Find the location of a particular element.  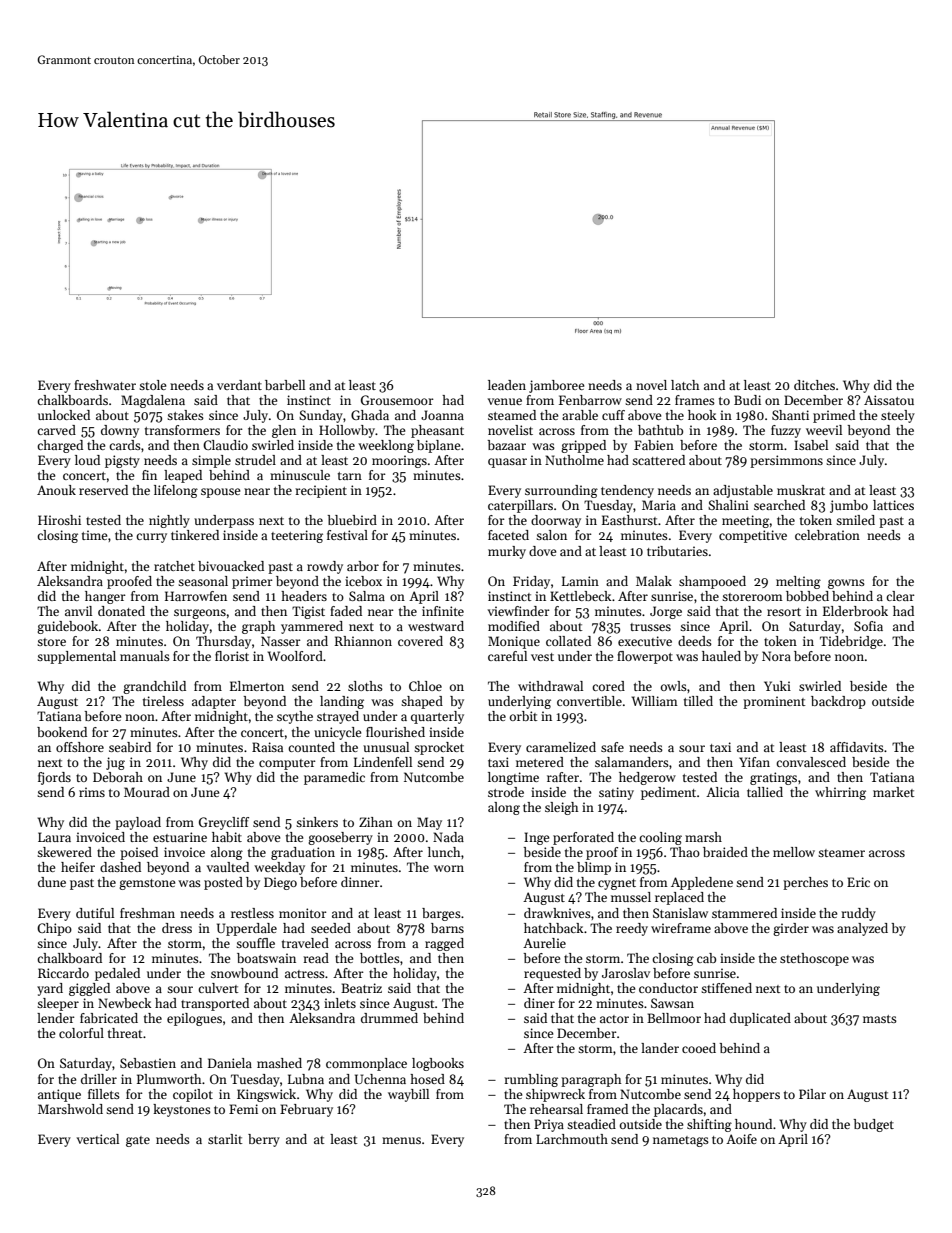

budget is located at coordinates (873, 1125).
